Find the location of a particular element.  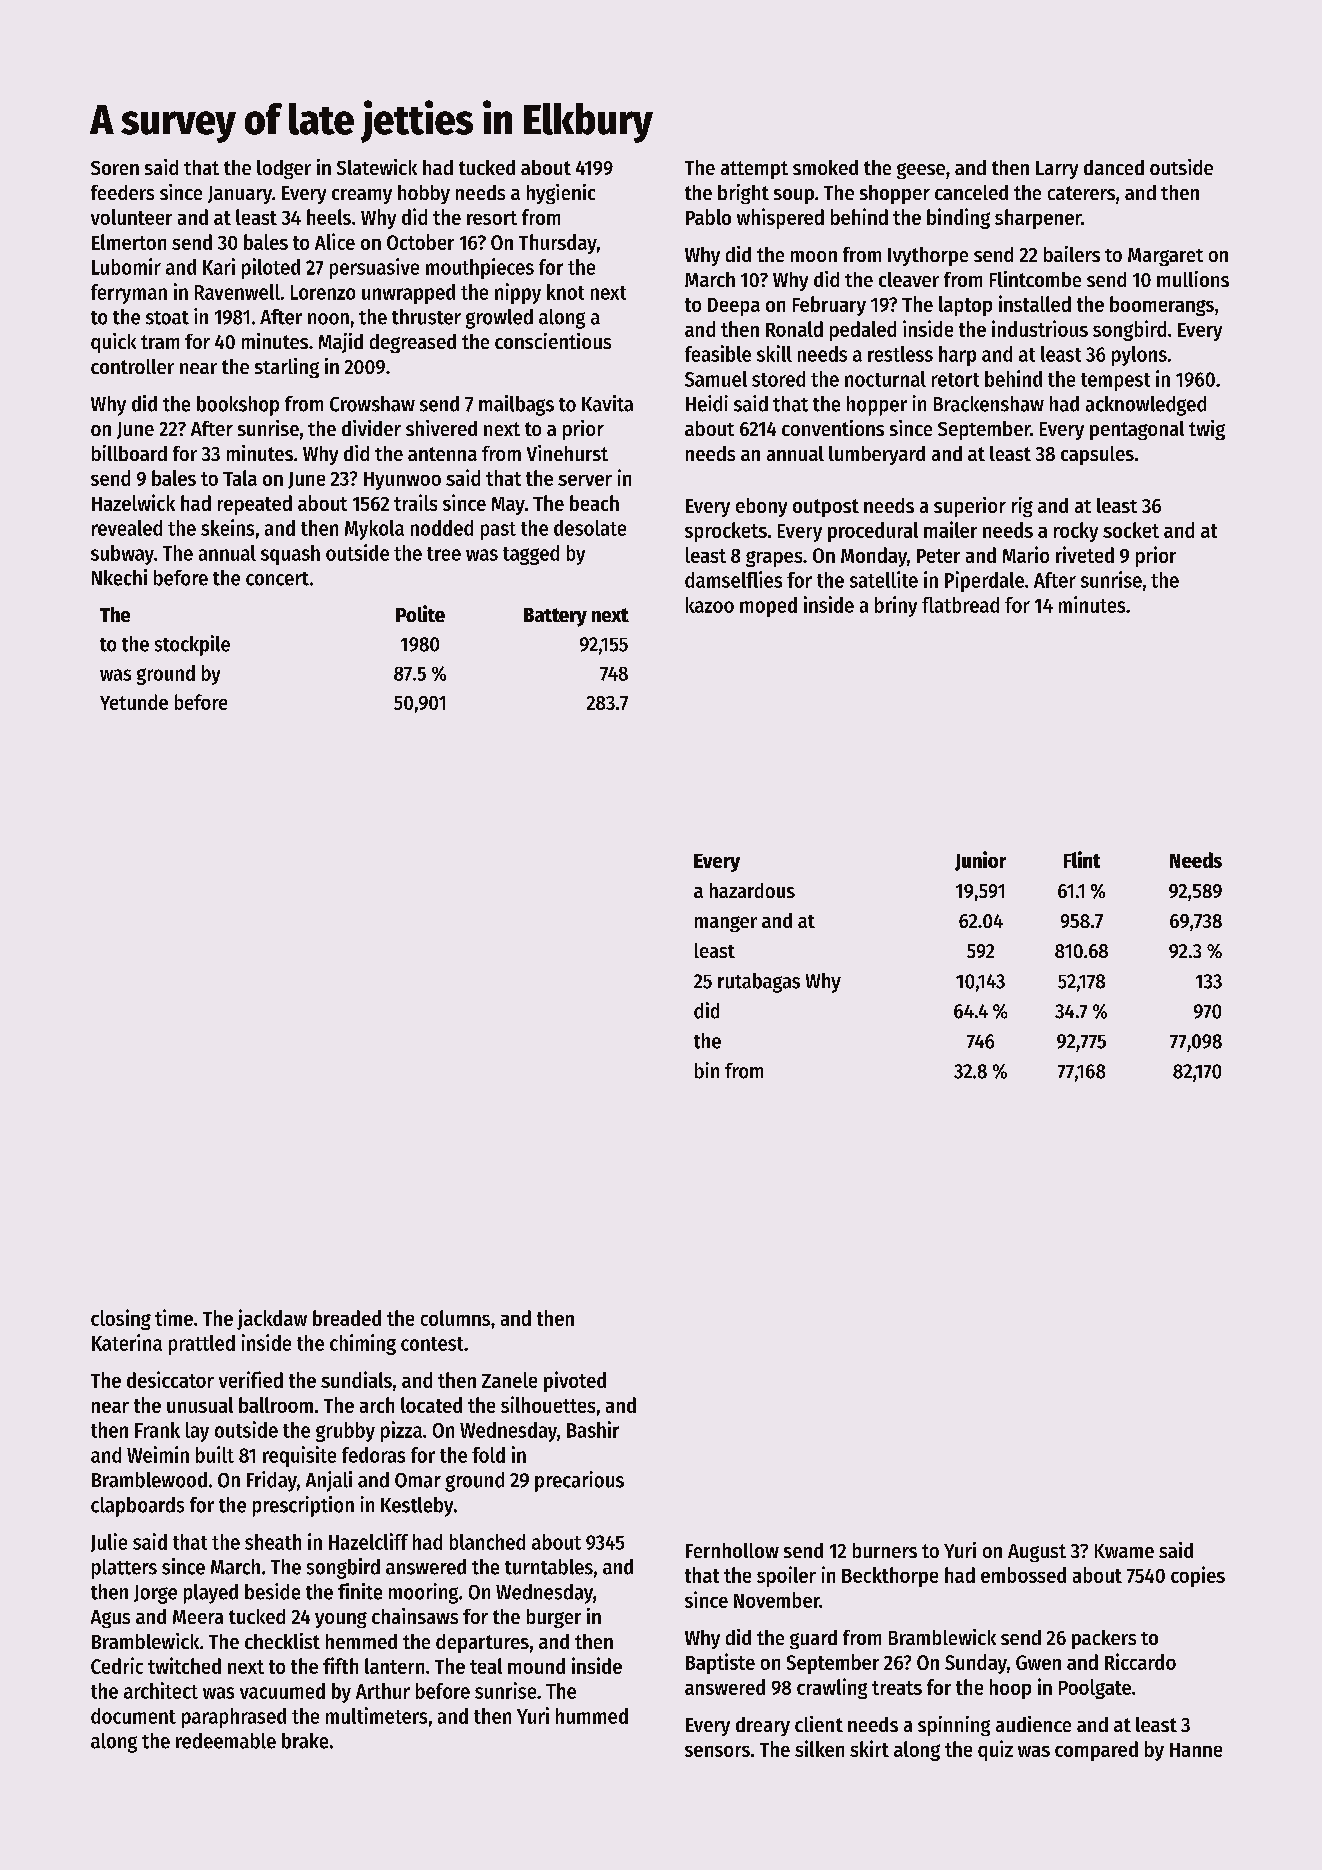

August is located at coordinates (1037, 1553).
